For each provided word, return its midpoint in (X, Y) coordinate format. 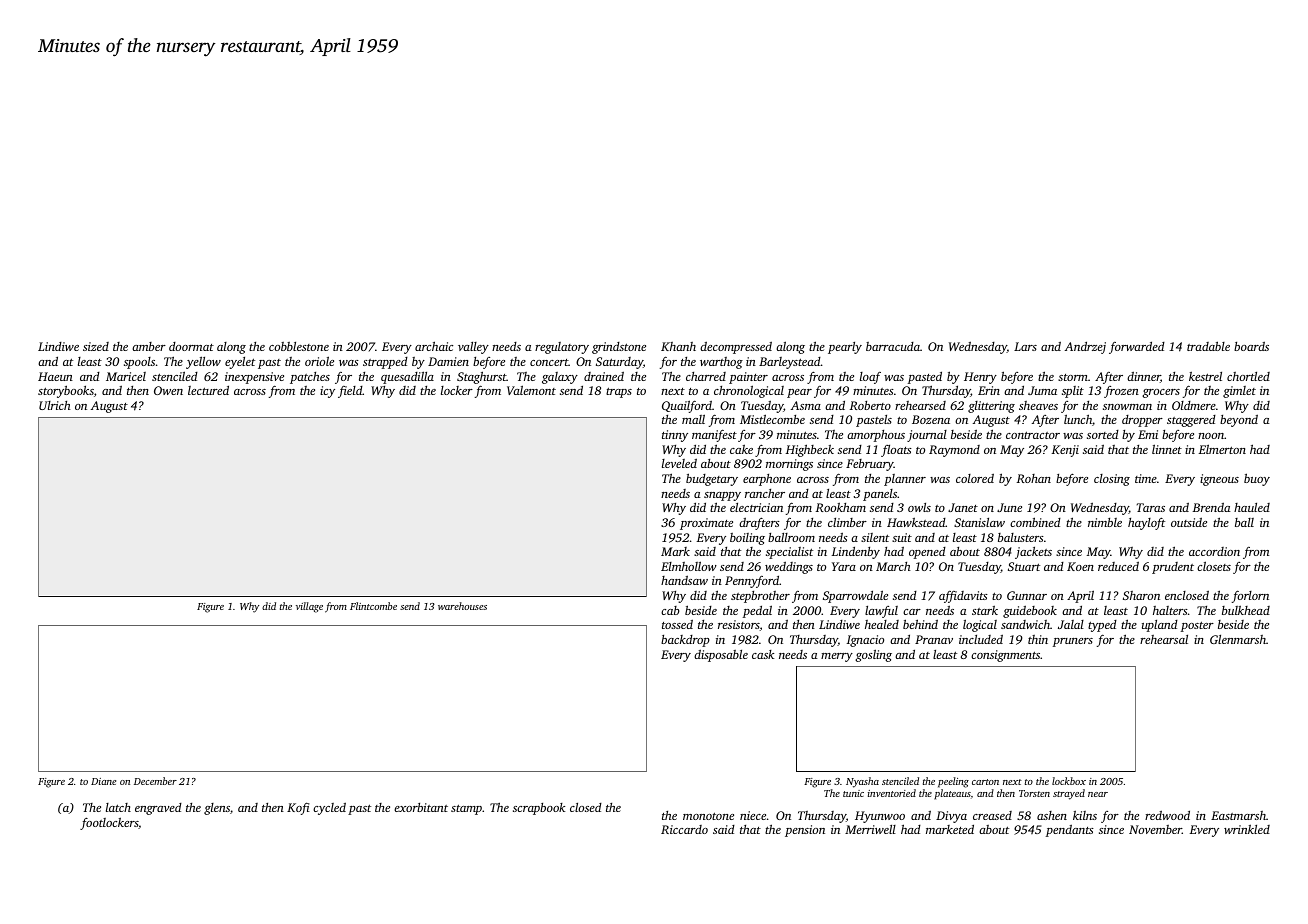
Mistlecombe (772, 419)
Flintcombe (373, 606)
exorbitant (421, 807)
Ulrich (55, 405)
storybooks (66, 391)
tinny (675, 436)
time (1146, 478)
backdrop (685, 641)
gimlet (1239, 392)
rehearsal (1164, 639)
